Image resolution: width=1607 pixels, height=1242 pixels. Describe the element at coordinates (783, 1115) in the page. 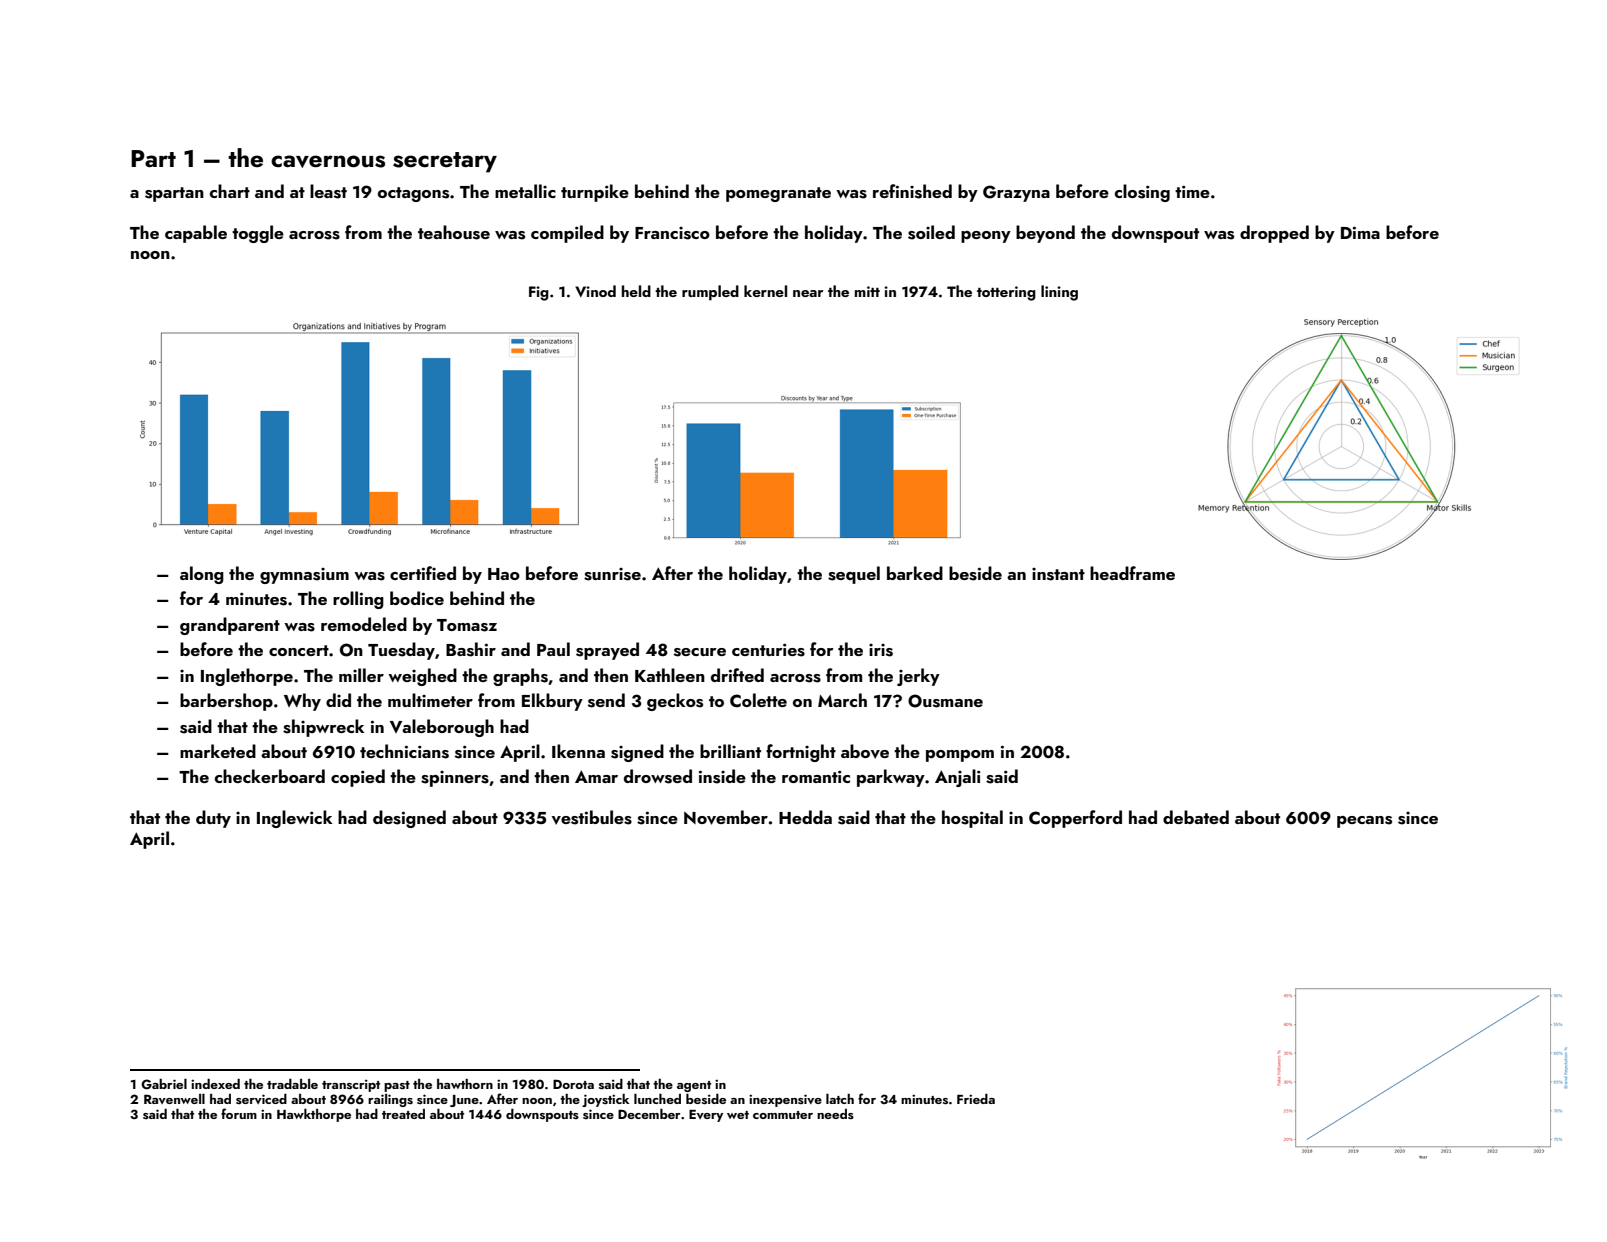

I see `commuter` at that location.
